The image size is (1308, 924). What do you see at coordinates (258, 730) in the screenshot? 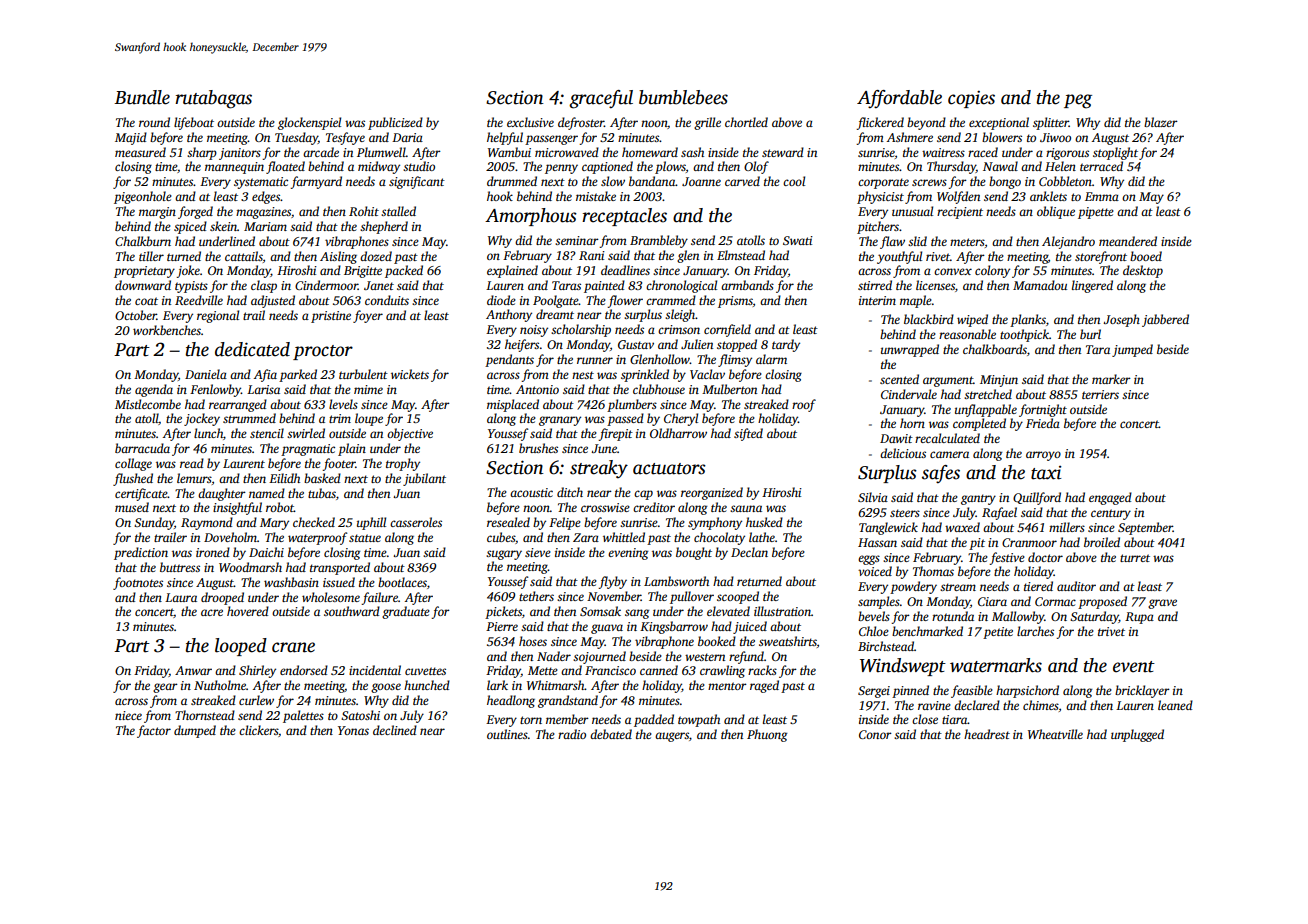
I see `clickers` at bounding box center [258, 730].
